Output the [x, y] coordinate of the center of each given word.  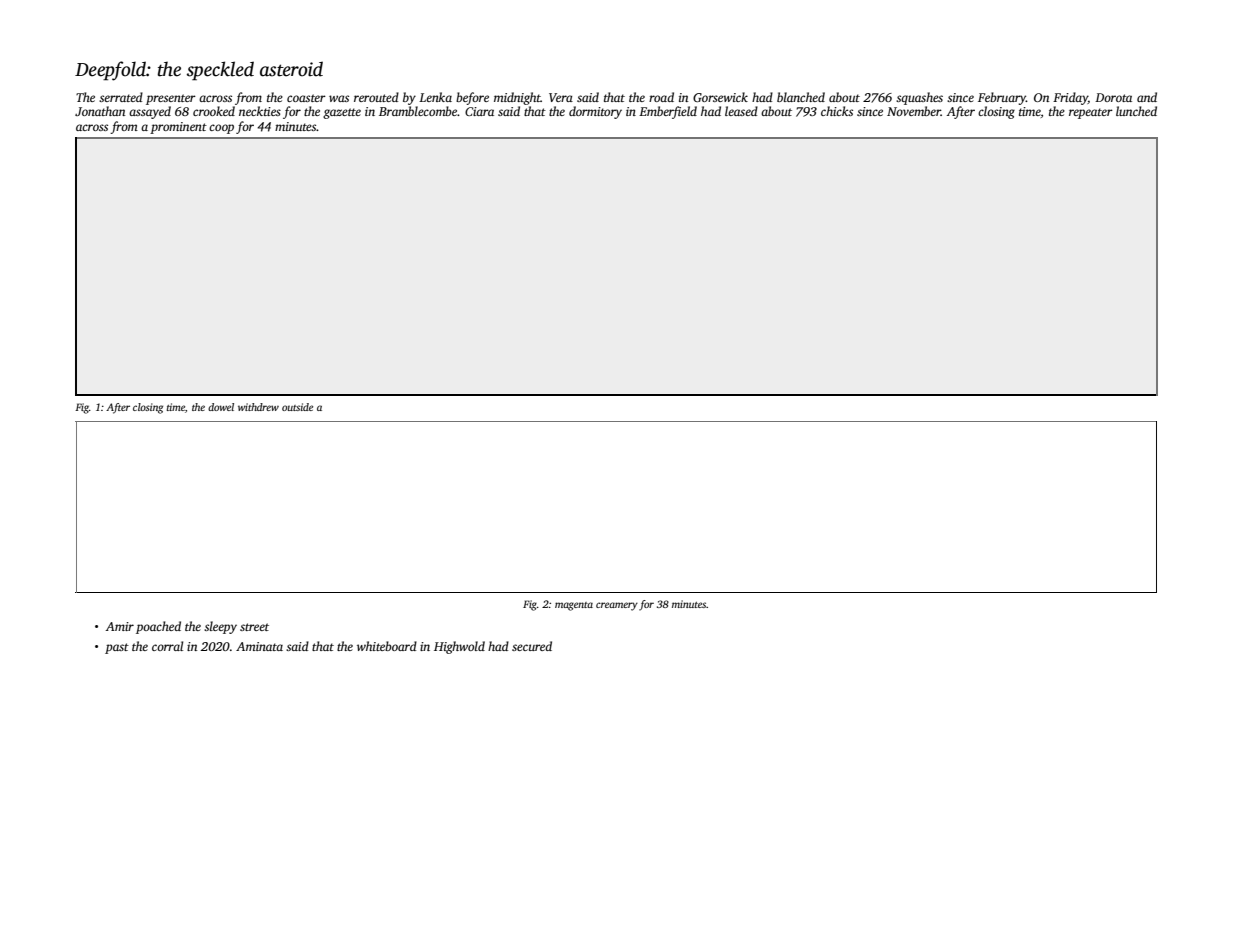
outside [297, 407]
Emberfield [668, 112]
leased [741, 111]
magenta [574, 606]
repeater [1091, 113]
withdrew [258, 407]
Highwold [459, 647]
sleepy [220, 627]
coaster [306, 98]
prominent [178, 128]
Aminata [259, 646]
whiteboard [387, 646]
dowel [221, 407]
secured [532, 646]
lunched [1136, 111]
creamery [617, 606]
